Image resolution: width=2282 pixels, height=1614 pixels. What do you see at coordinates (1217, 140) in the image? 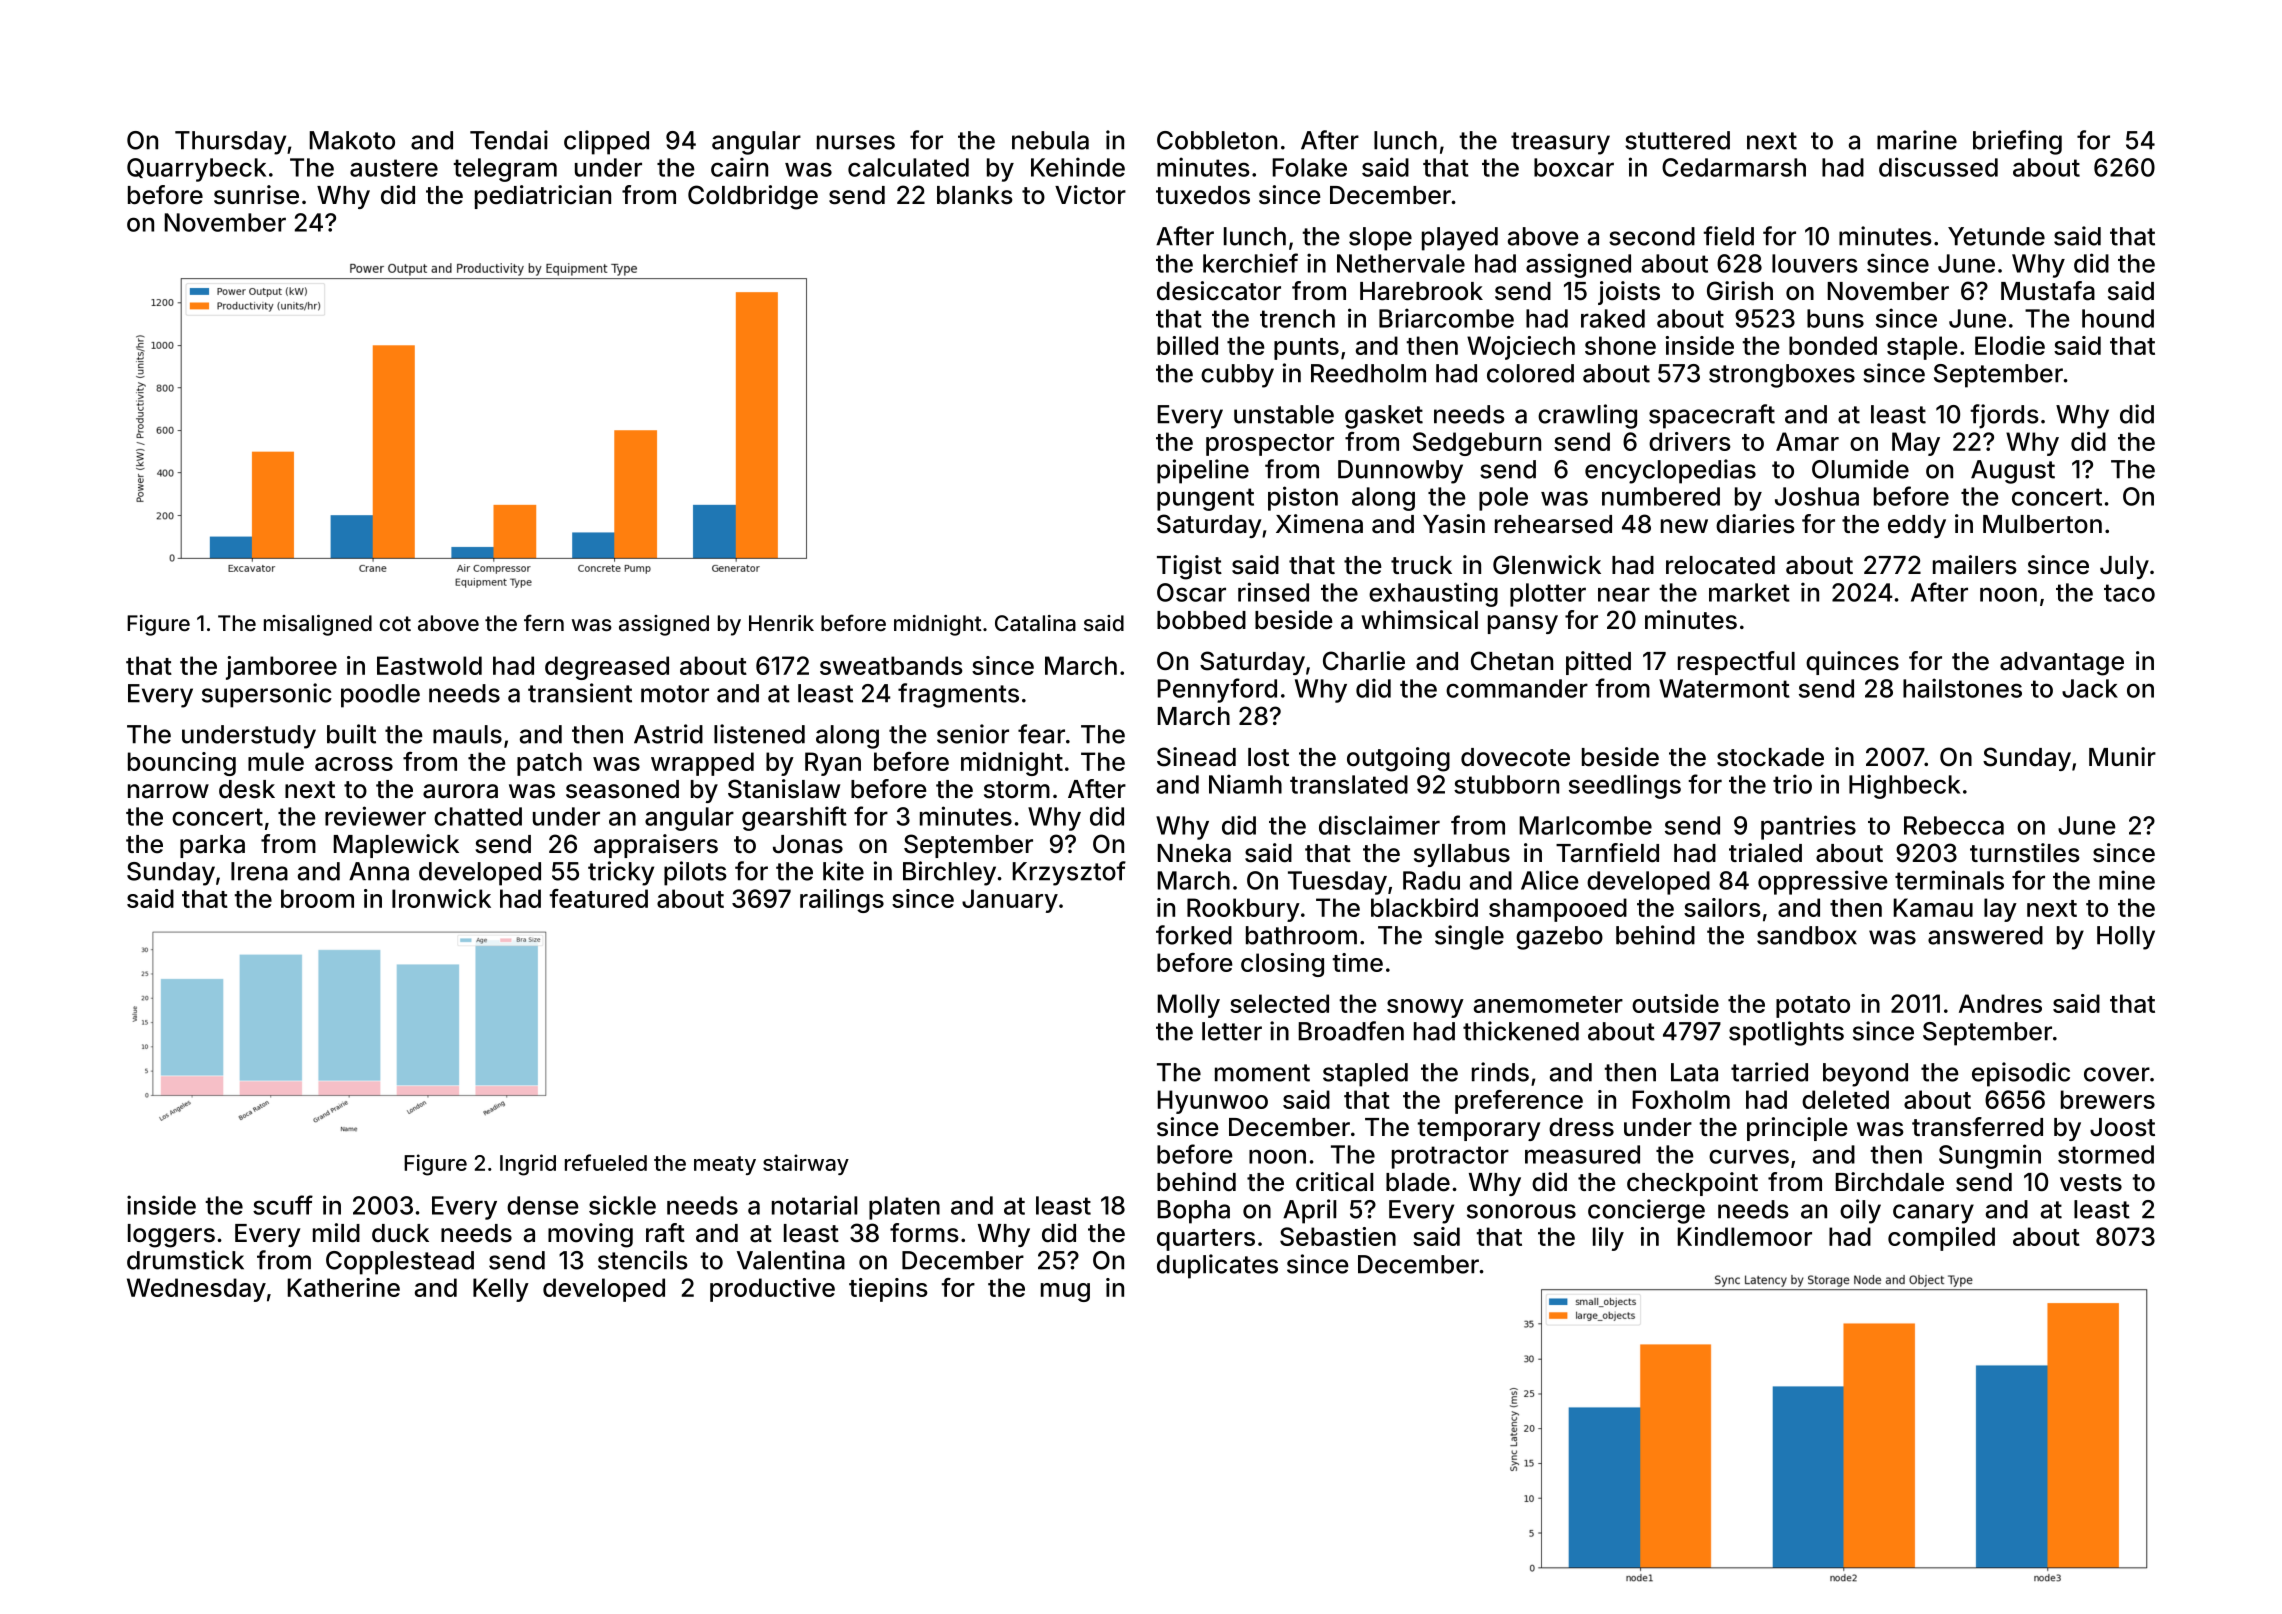
I see `Cobbleton` at bounding box center [1217, 140].
